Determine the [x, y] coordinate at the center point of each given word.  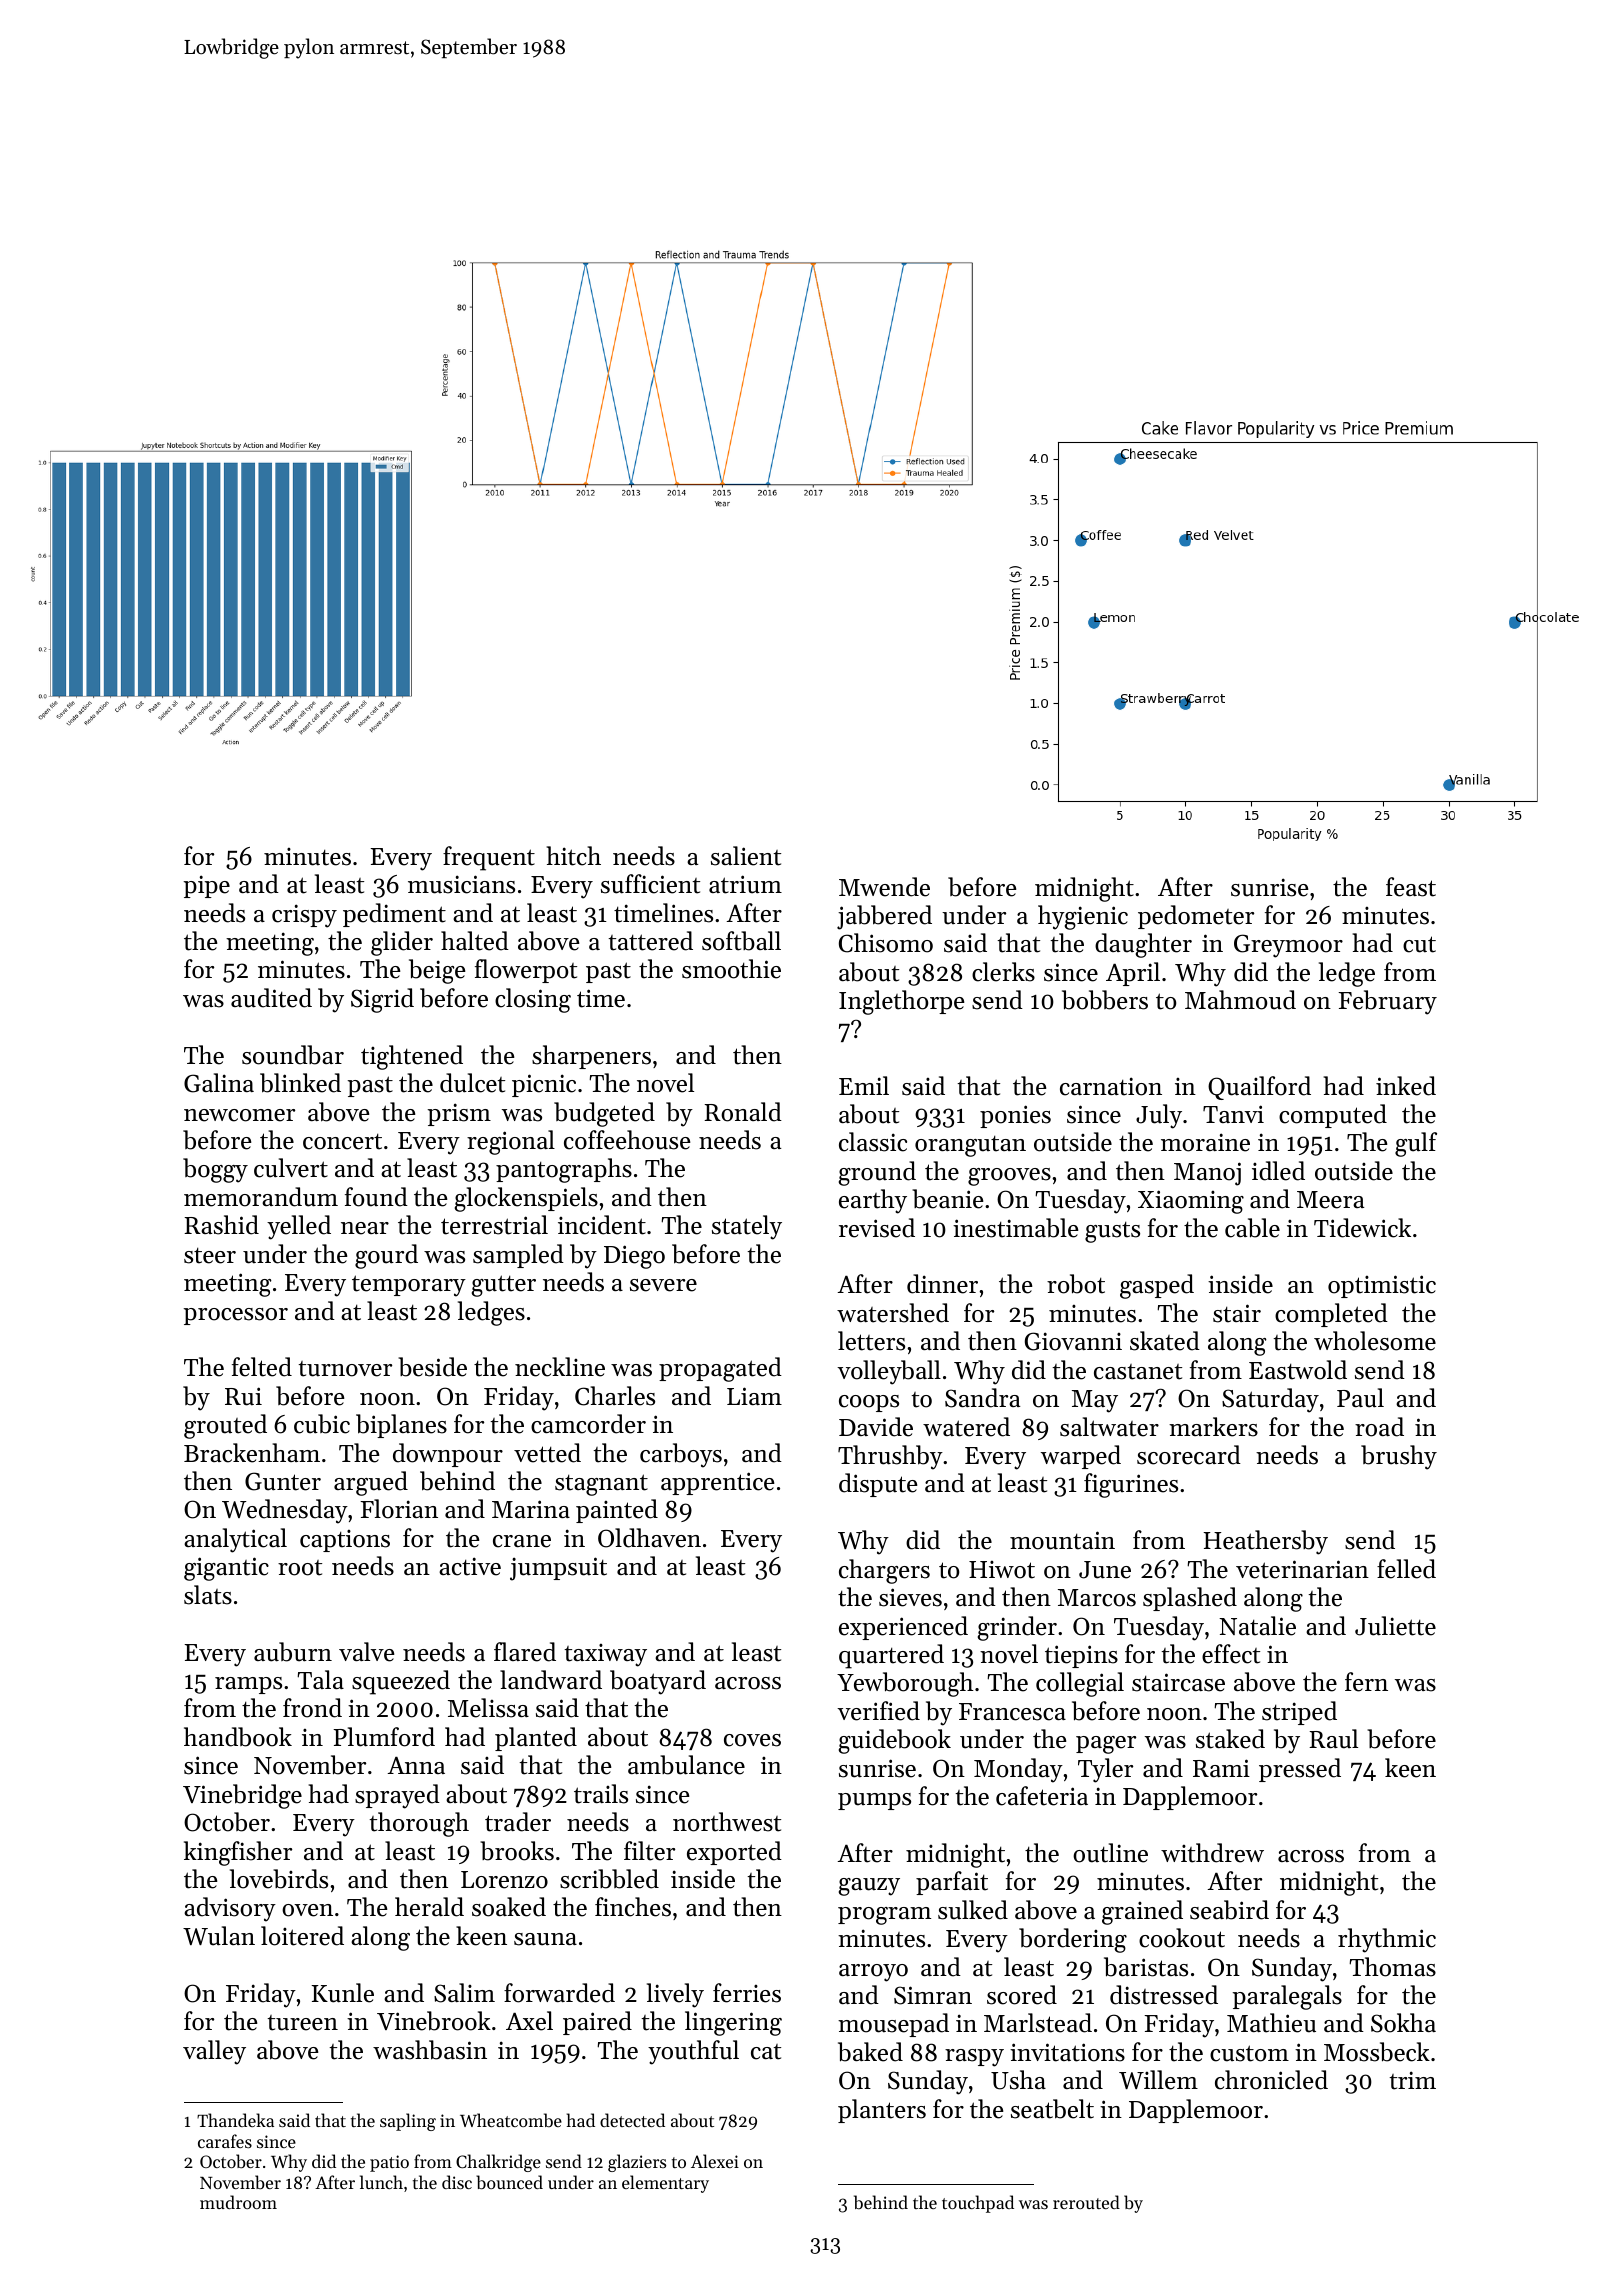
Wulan [219, 1936]
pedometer [1196, 917]
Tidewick [1362, 1228]
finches [633, 1907]
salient [746, 856]
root [300, 1568]
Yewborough [905, 1684]
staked [1230, 1739]
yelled [299, 1227]
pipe [207, 886]
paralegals [1287, 1997]
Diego [634, 1257]
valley [214, 2052]
